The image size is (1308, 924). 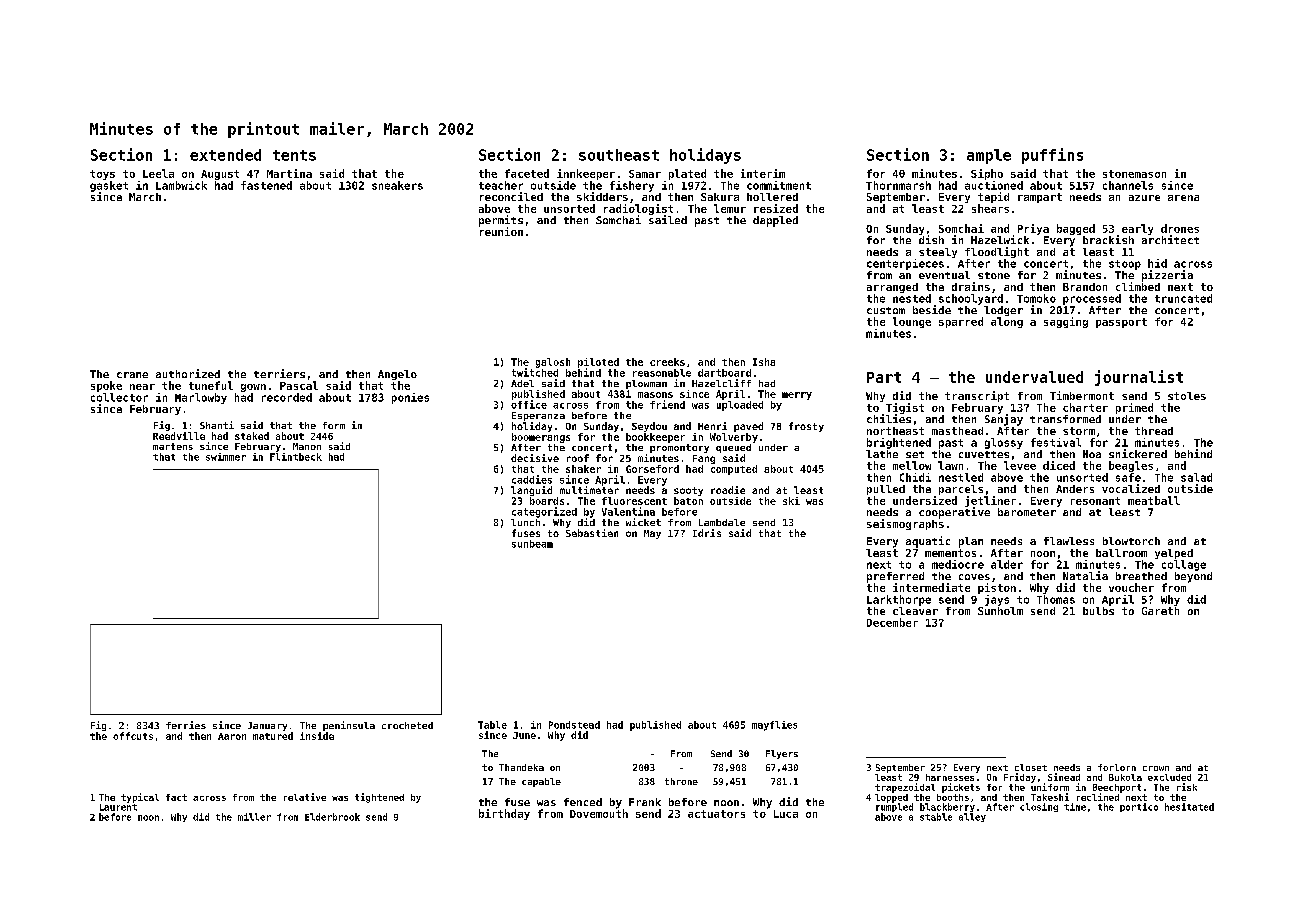 I want to click on bulbs, so click(x=1098, y=611).
